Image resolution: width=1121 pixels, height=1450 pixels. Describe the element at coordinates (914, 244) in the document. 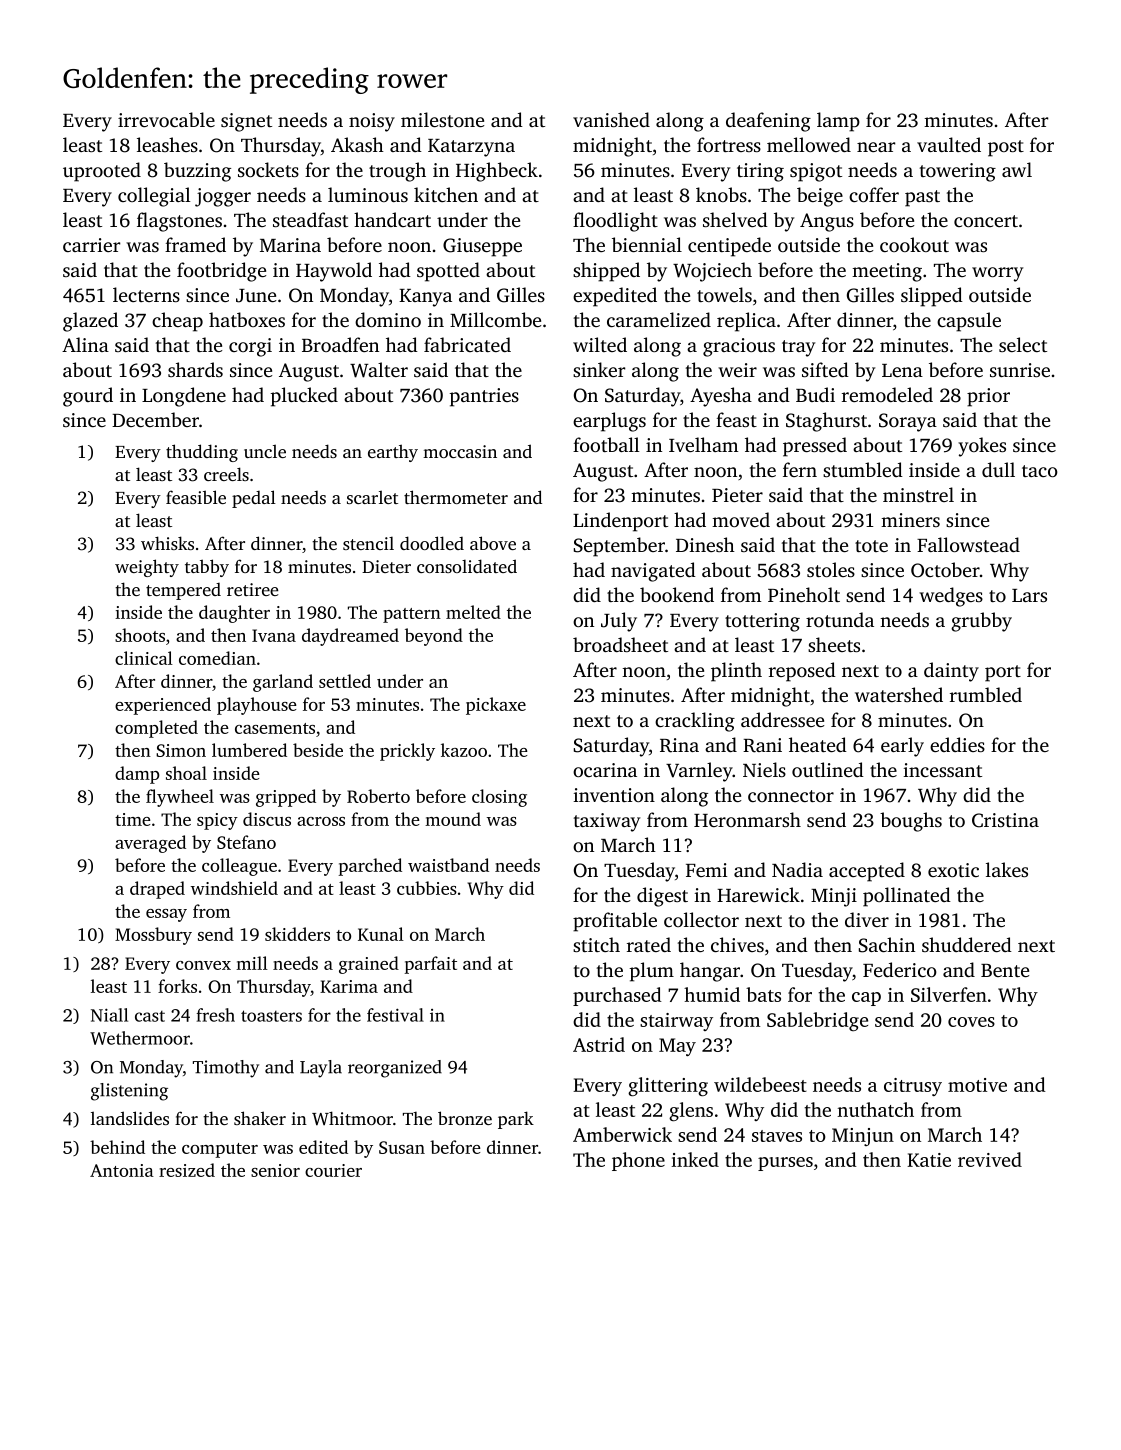

I see `cookout` at that location.
